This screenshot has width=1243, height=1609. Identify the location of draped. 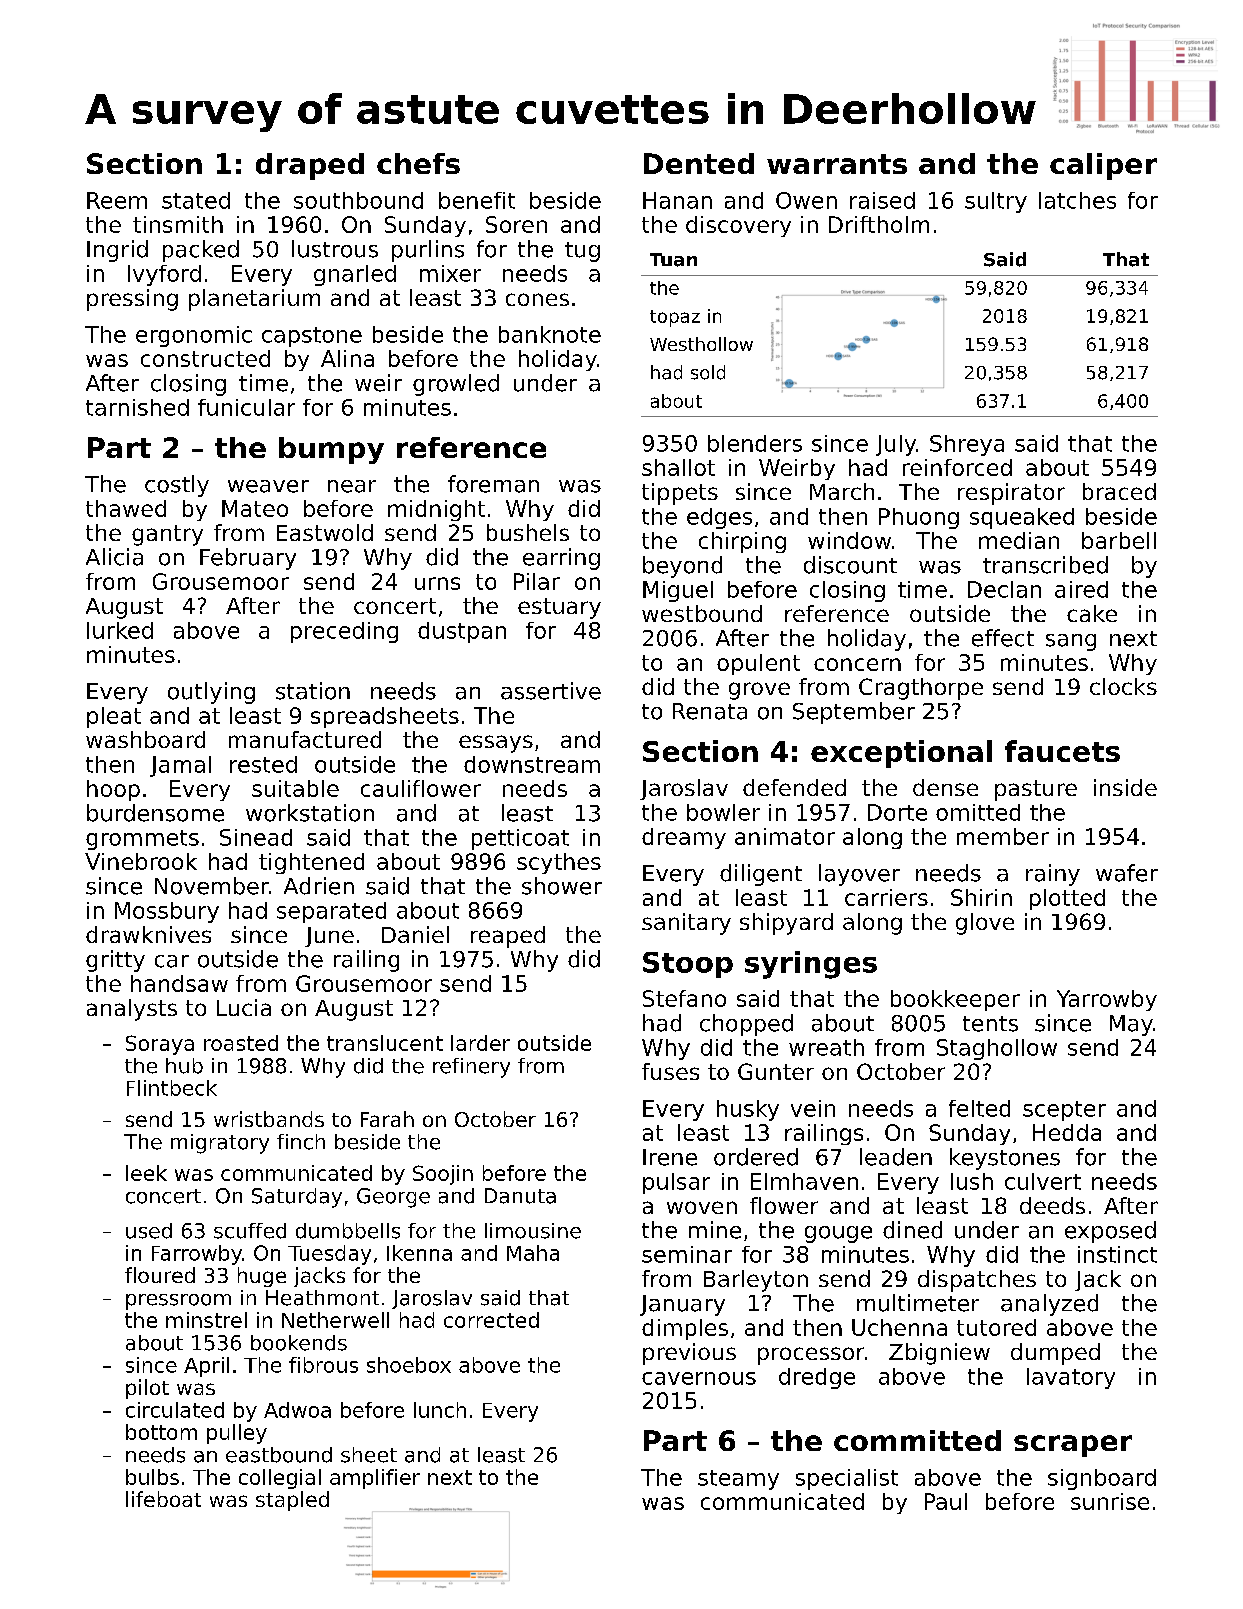
(310, 166).
